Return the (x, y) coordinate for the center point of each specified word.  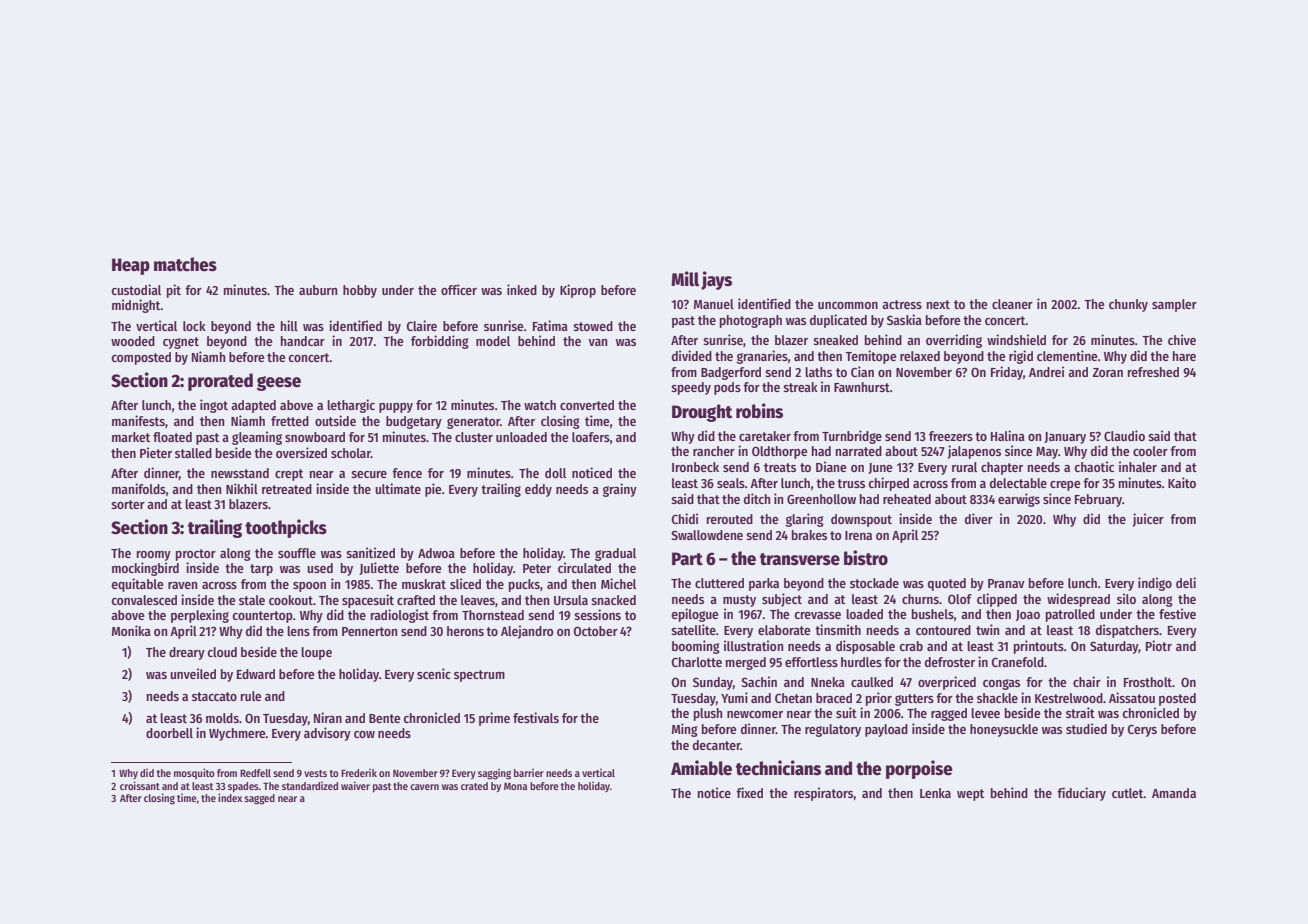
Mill (685, 279)
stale (252, 600)
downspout (861, 520)
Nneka (828, 682)
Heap (131, 266)
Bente (384, 718)
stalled (193, 453)
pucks (524, 585)
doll (555, 473)
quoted (947, 584)
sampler (1174, 305)
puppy (396, 408)
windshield (1016, 339)
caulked (872, 682)
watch (540, 405)
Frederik (359, 773)
